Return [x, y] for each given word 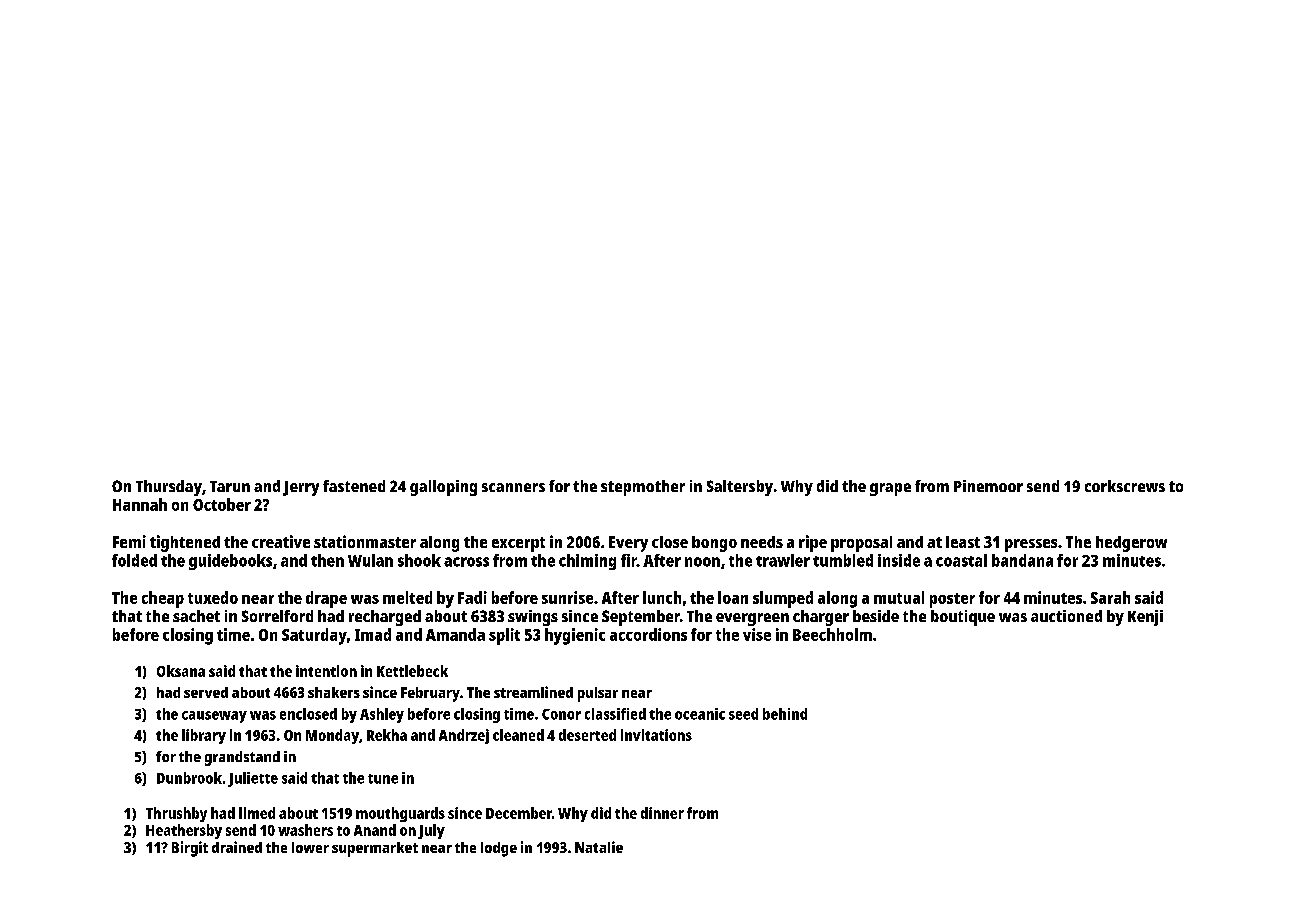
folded [134, 560]
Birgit [190, 849]
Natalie [599, 847]
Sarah [1110, 597]
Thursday [169, 488]
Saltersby [740, 488]
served [206, 692]
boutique [963, 618]
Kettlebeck [412, 671]
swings [533, 618]
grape [890, 489]
